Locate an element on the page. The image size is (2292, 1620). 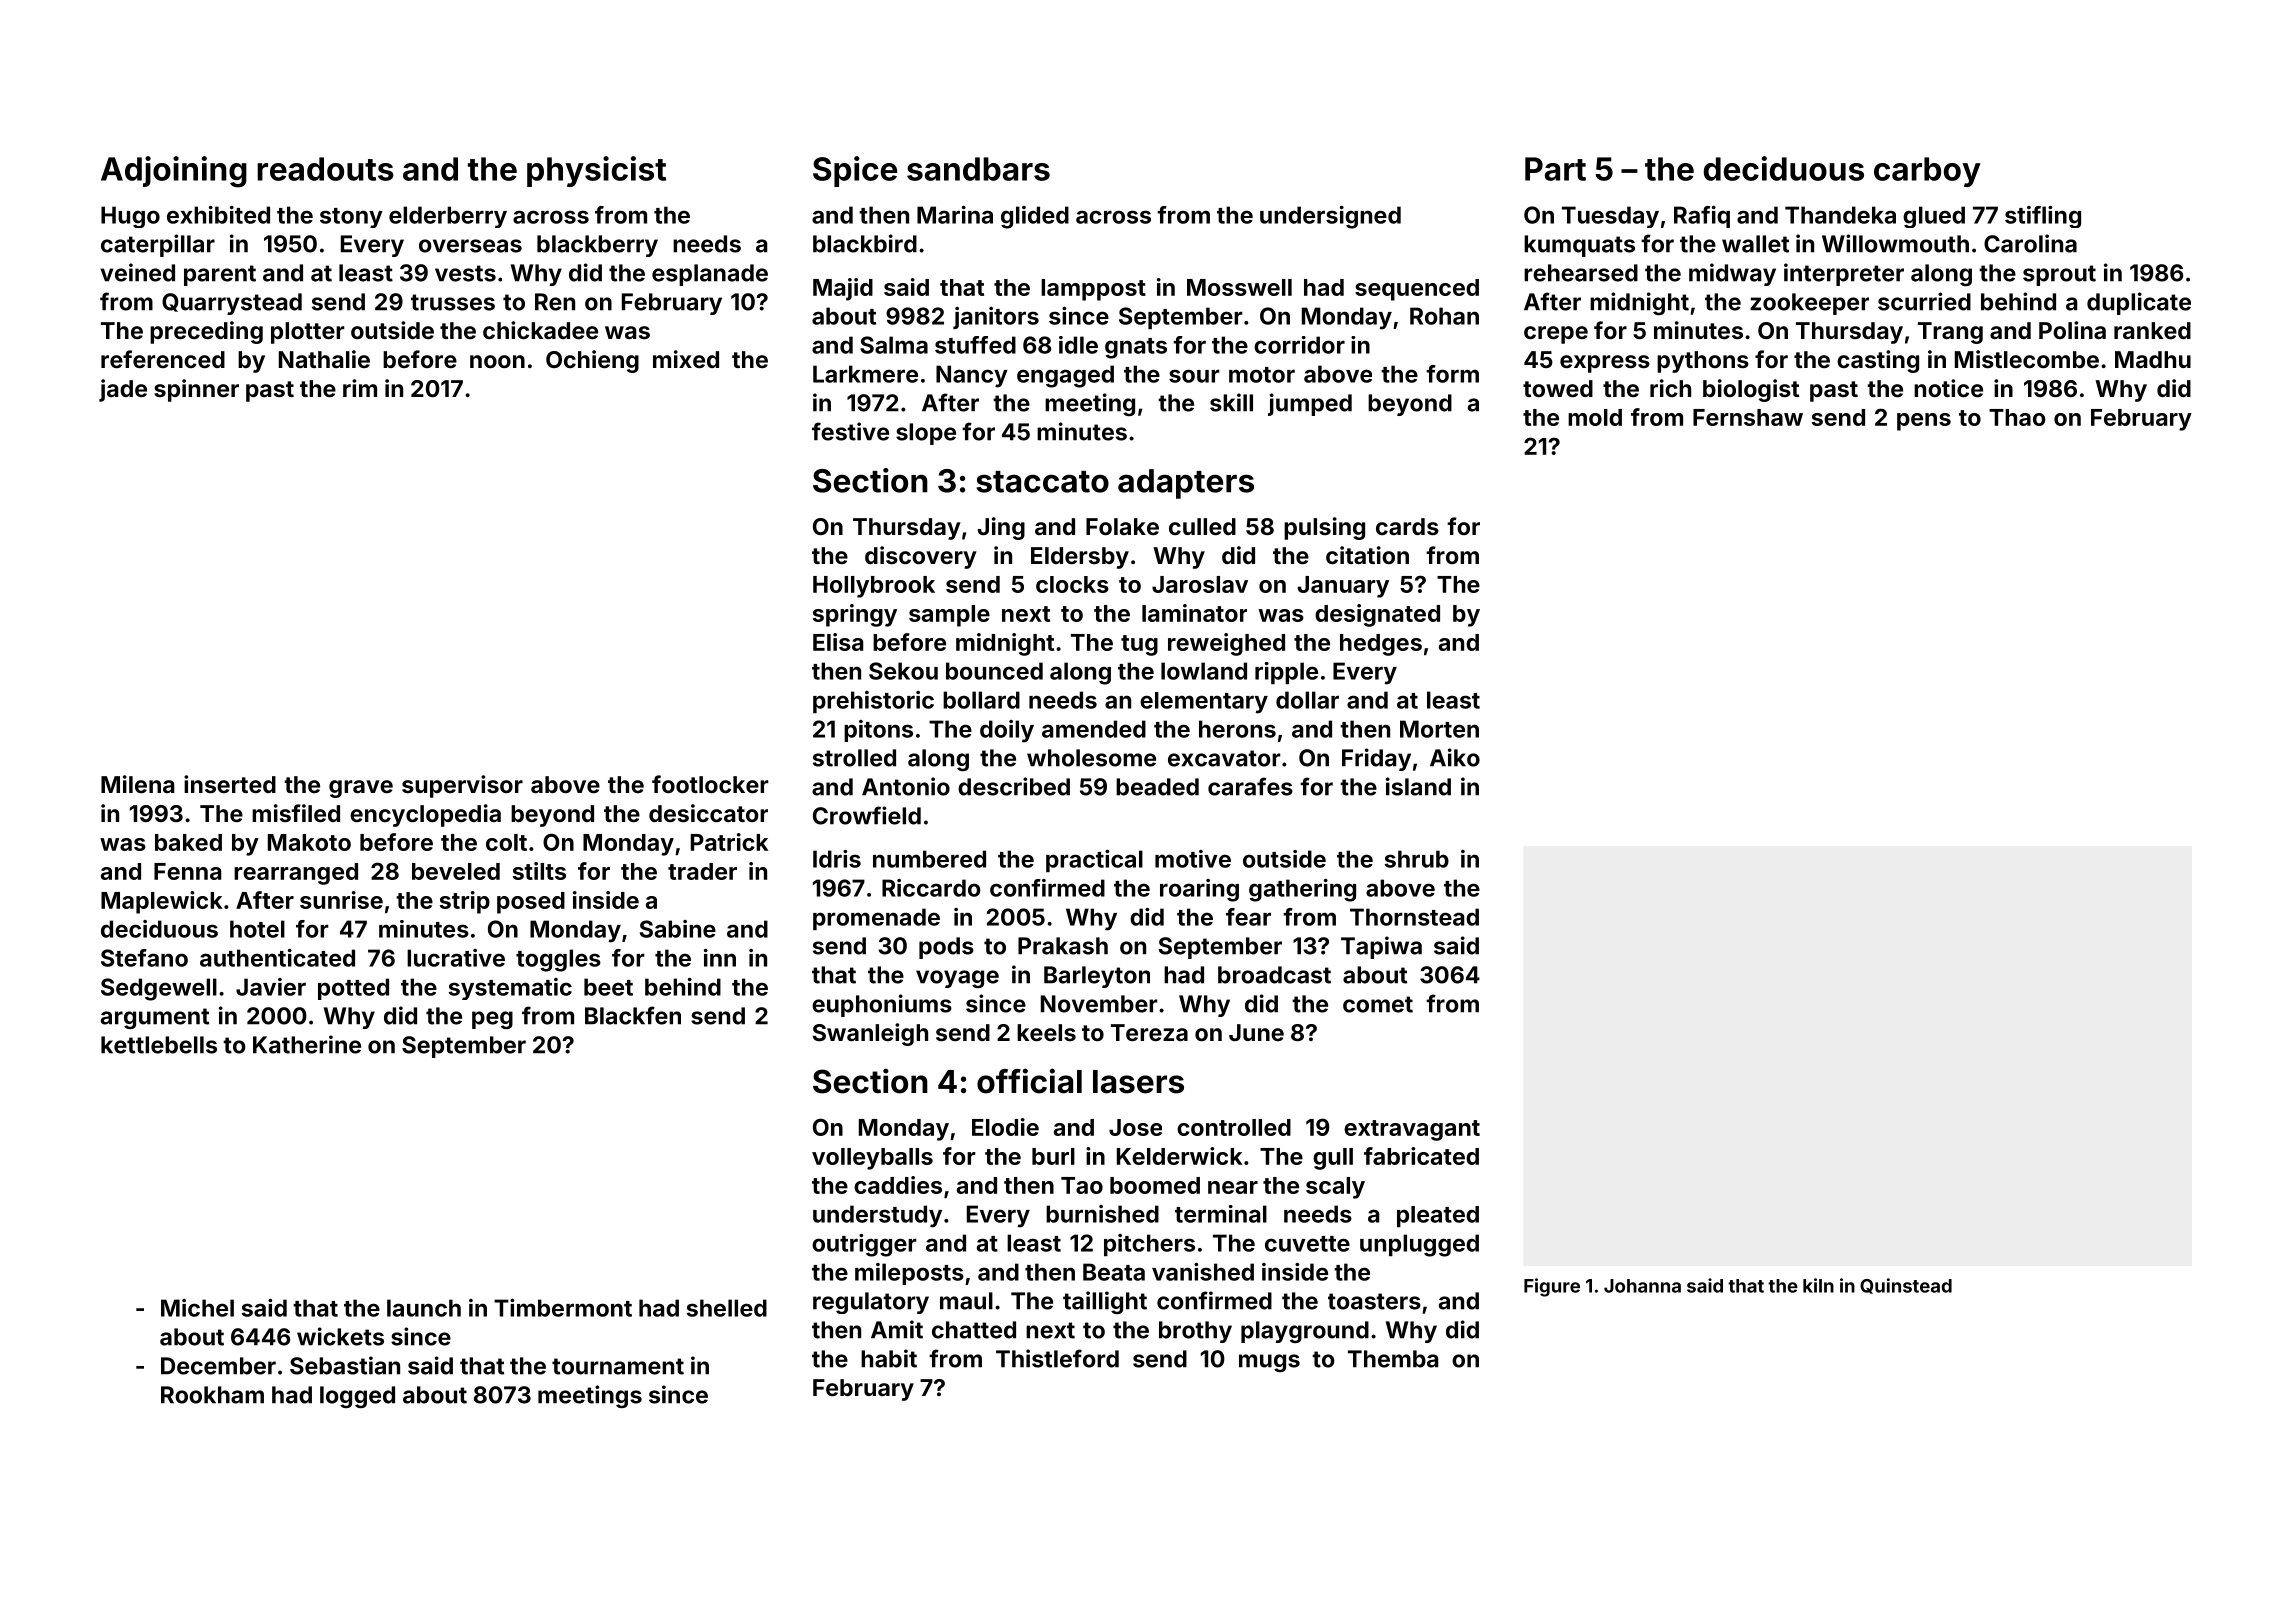
Javier is located at coordinates (271, 987).
